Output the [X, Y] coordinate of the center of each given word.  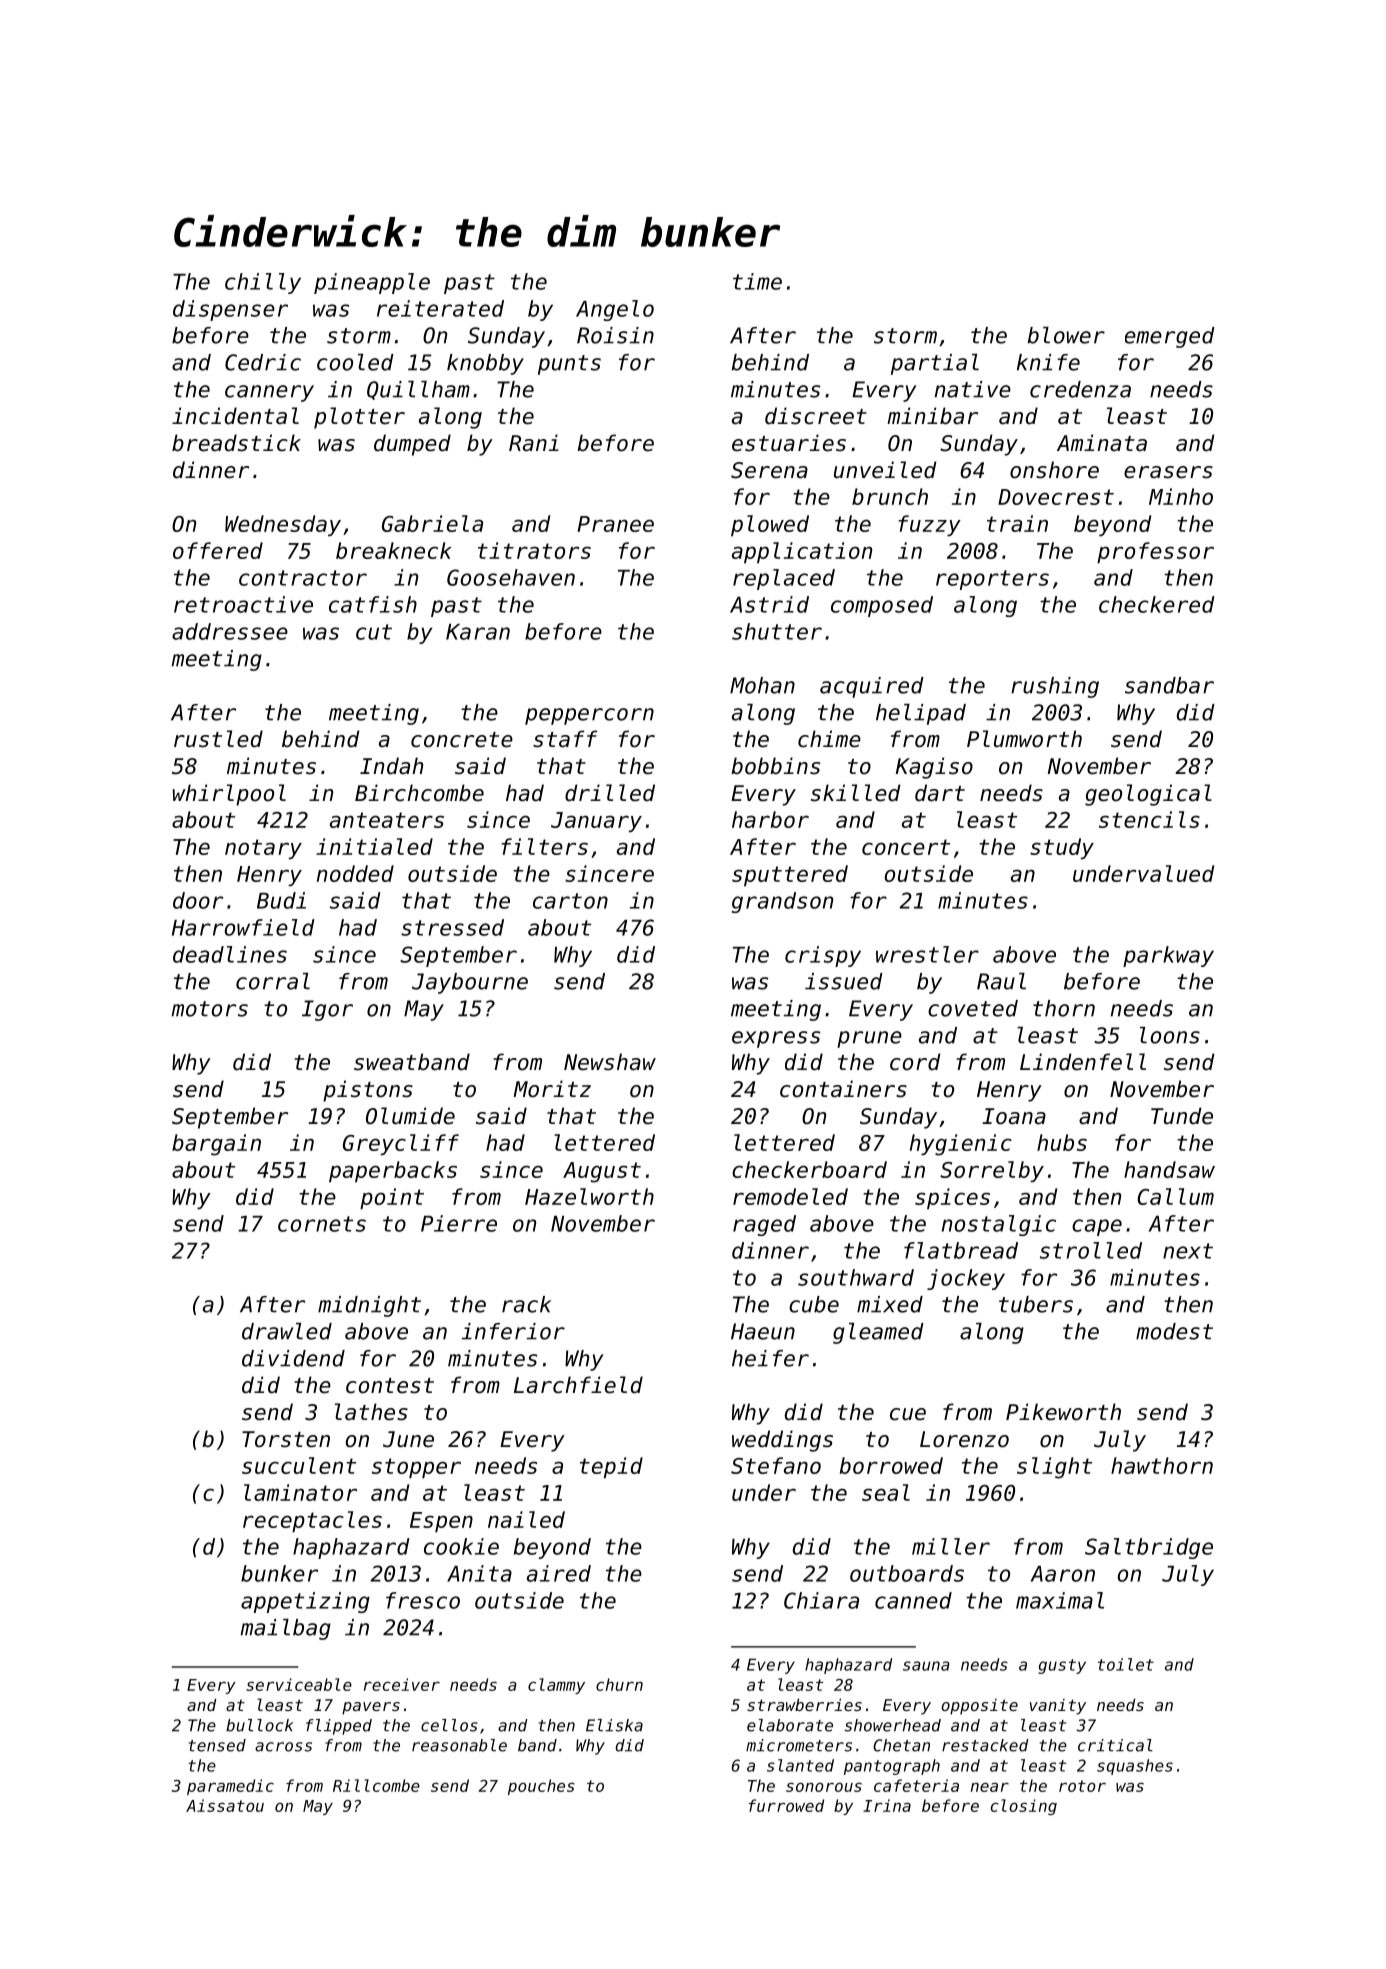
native [973, 389]
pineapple [372, 283]
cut [374, 632]
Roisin [615, 335]
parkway [1168, 956]
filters [544, 846]
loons [1170, 1035]
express [776, 1039]
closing [1024, 1807]
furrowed [786, 1805]
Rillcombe [376, 1785]
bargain [216, 1145]
